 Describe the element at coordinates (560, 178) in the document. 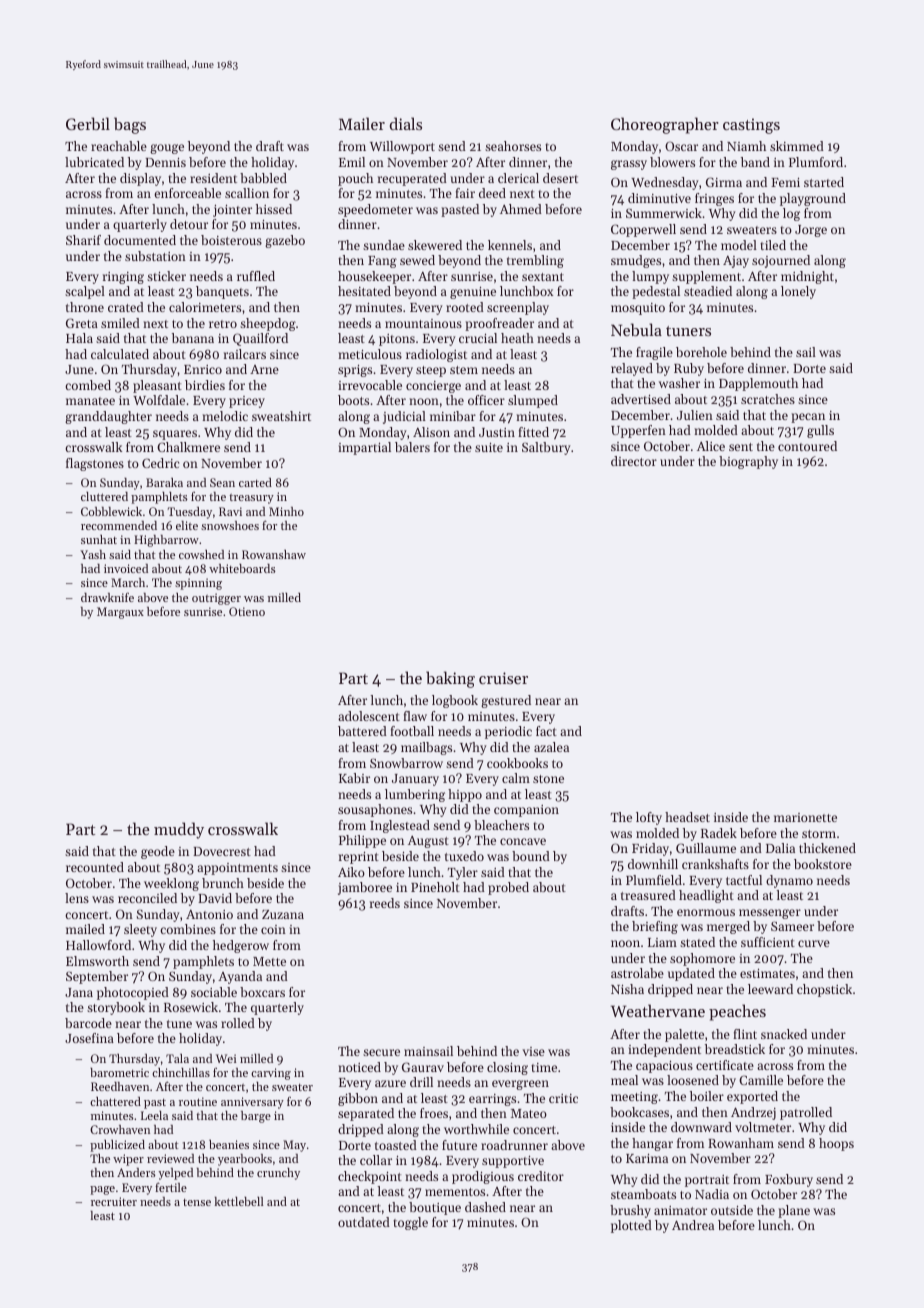

I see `desert` at that location.
